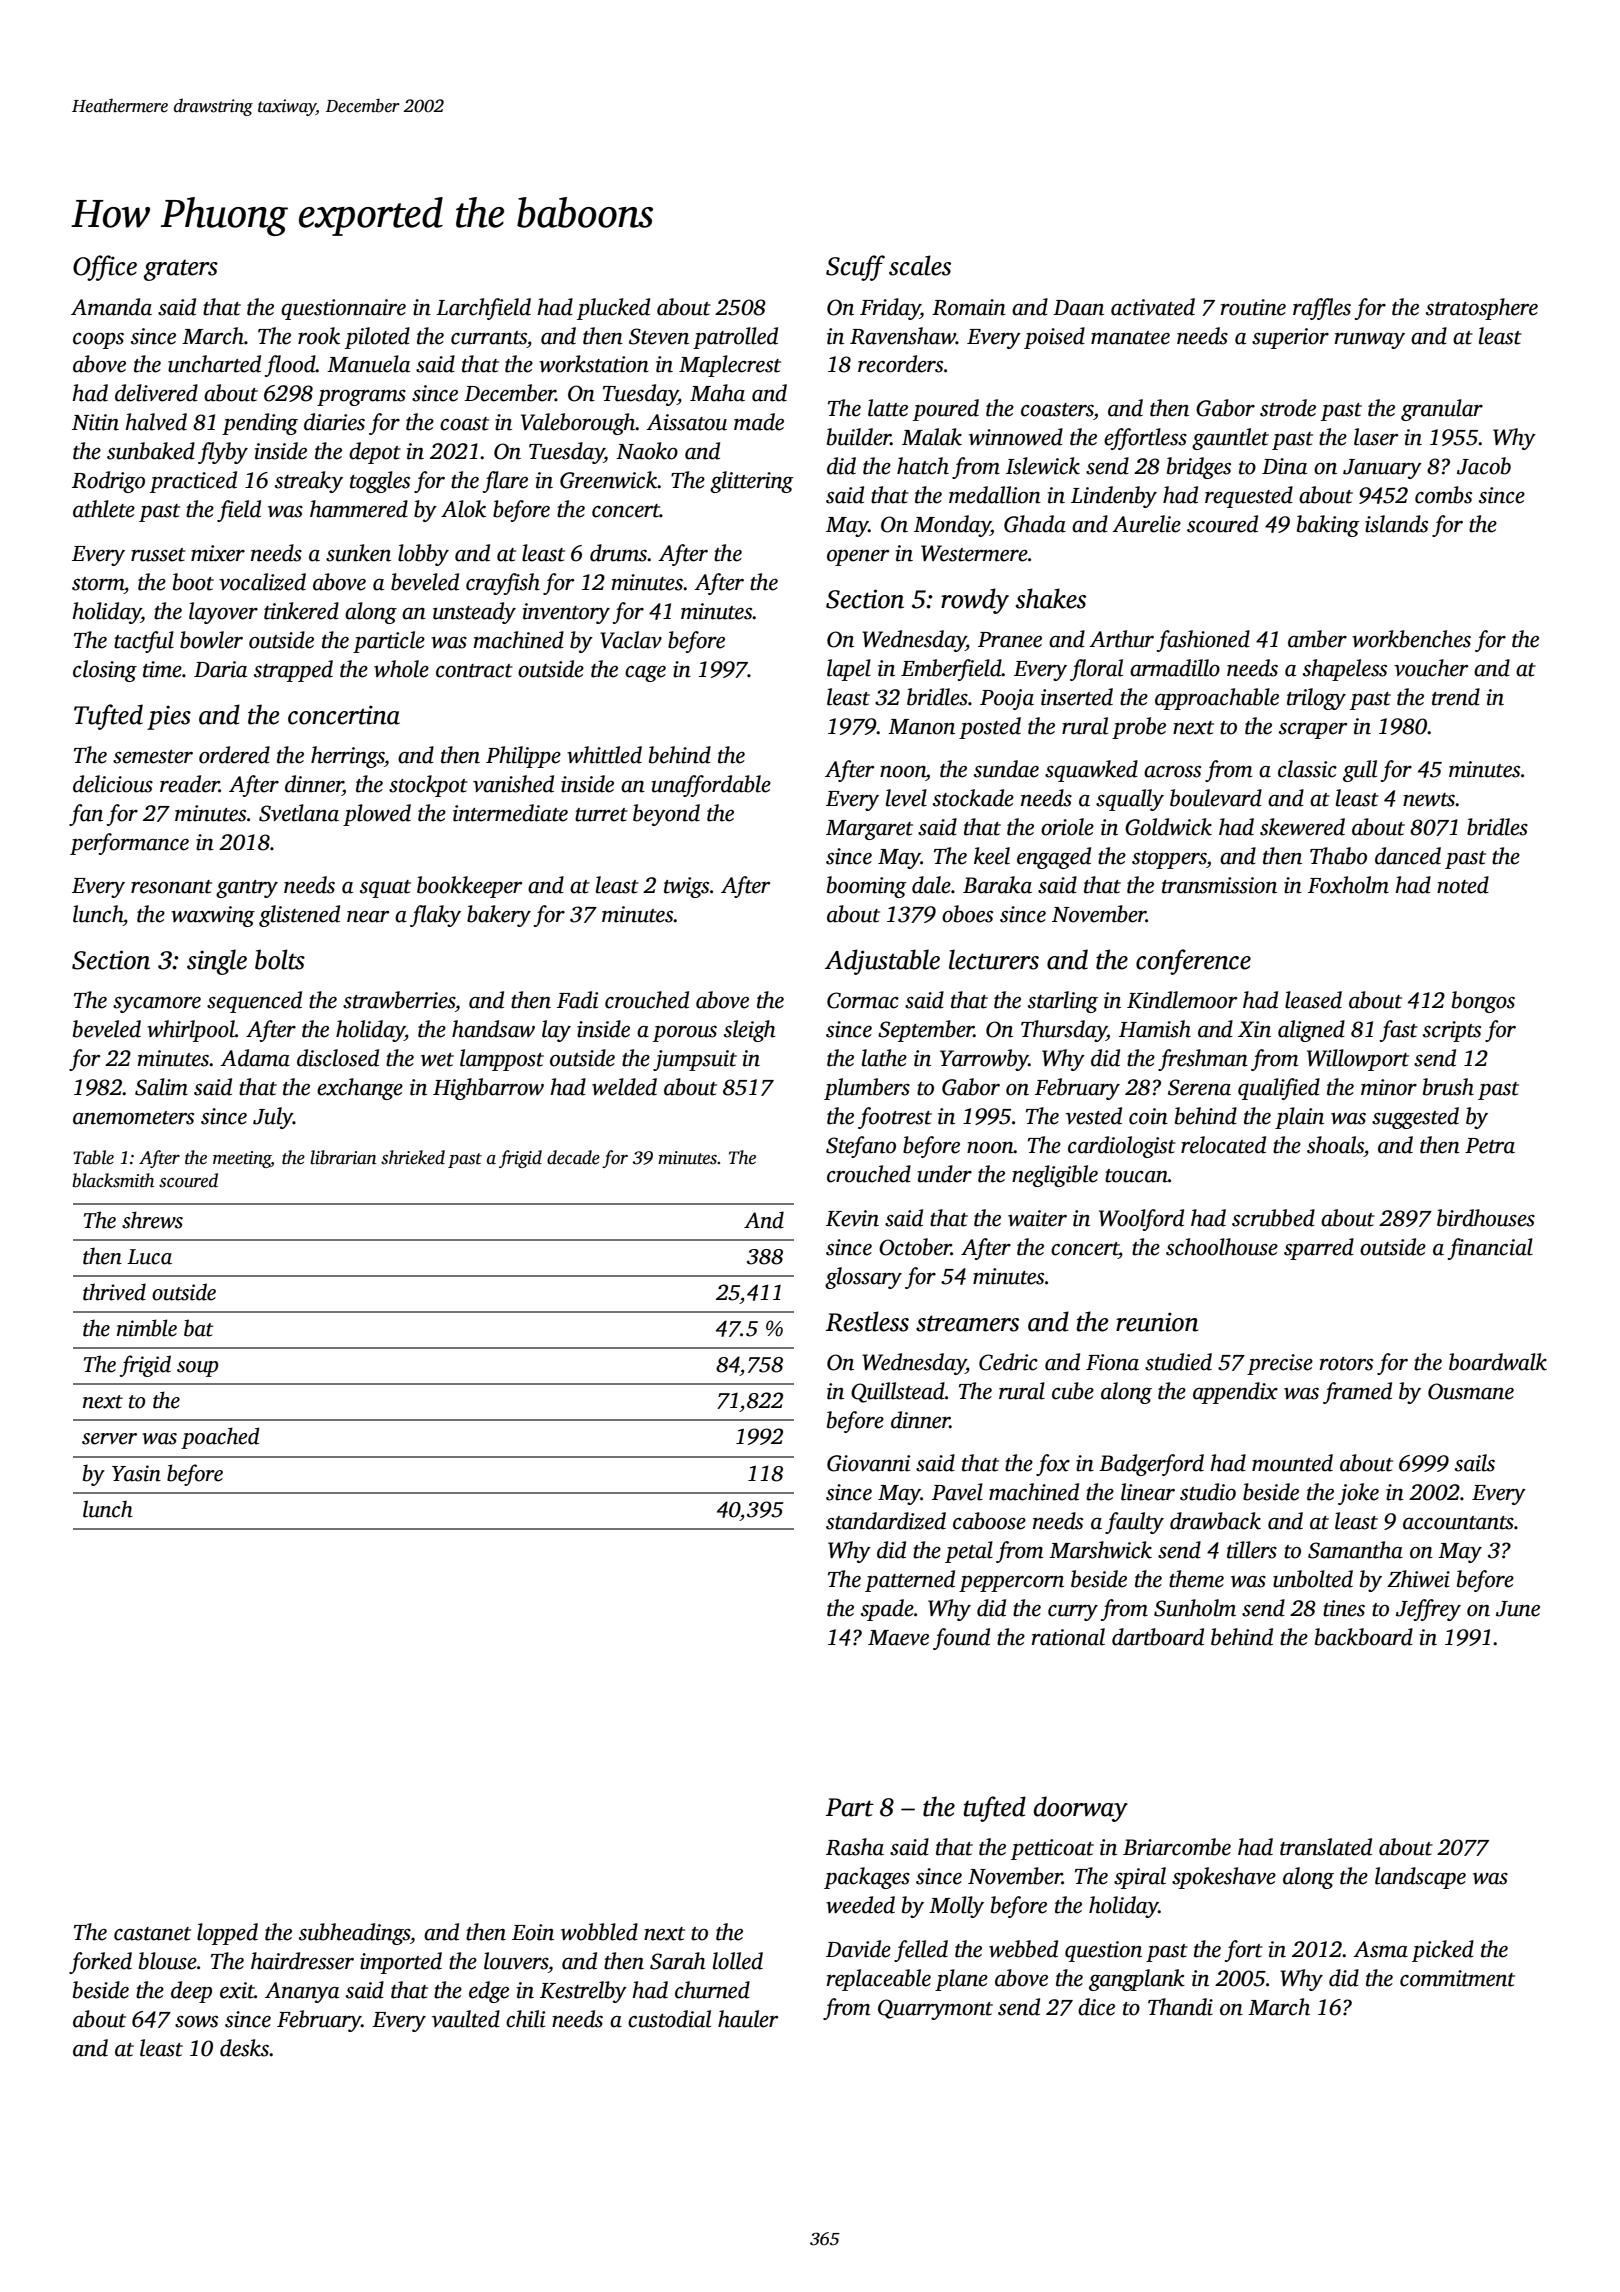 Image resolution: width=1620 pixels, height=2292 pixels. I want to click on sparred, so click(1319, 1249).
